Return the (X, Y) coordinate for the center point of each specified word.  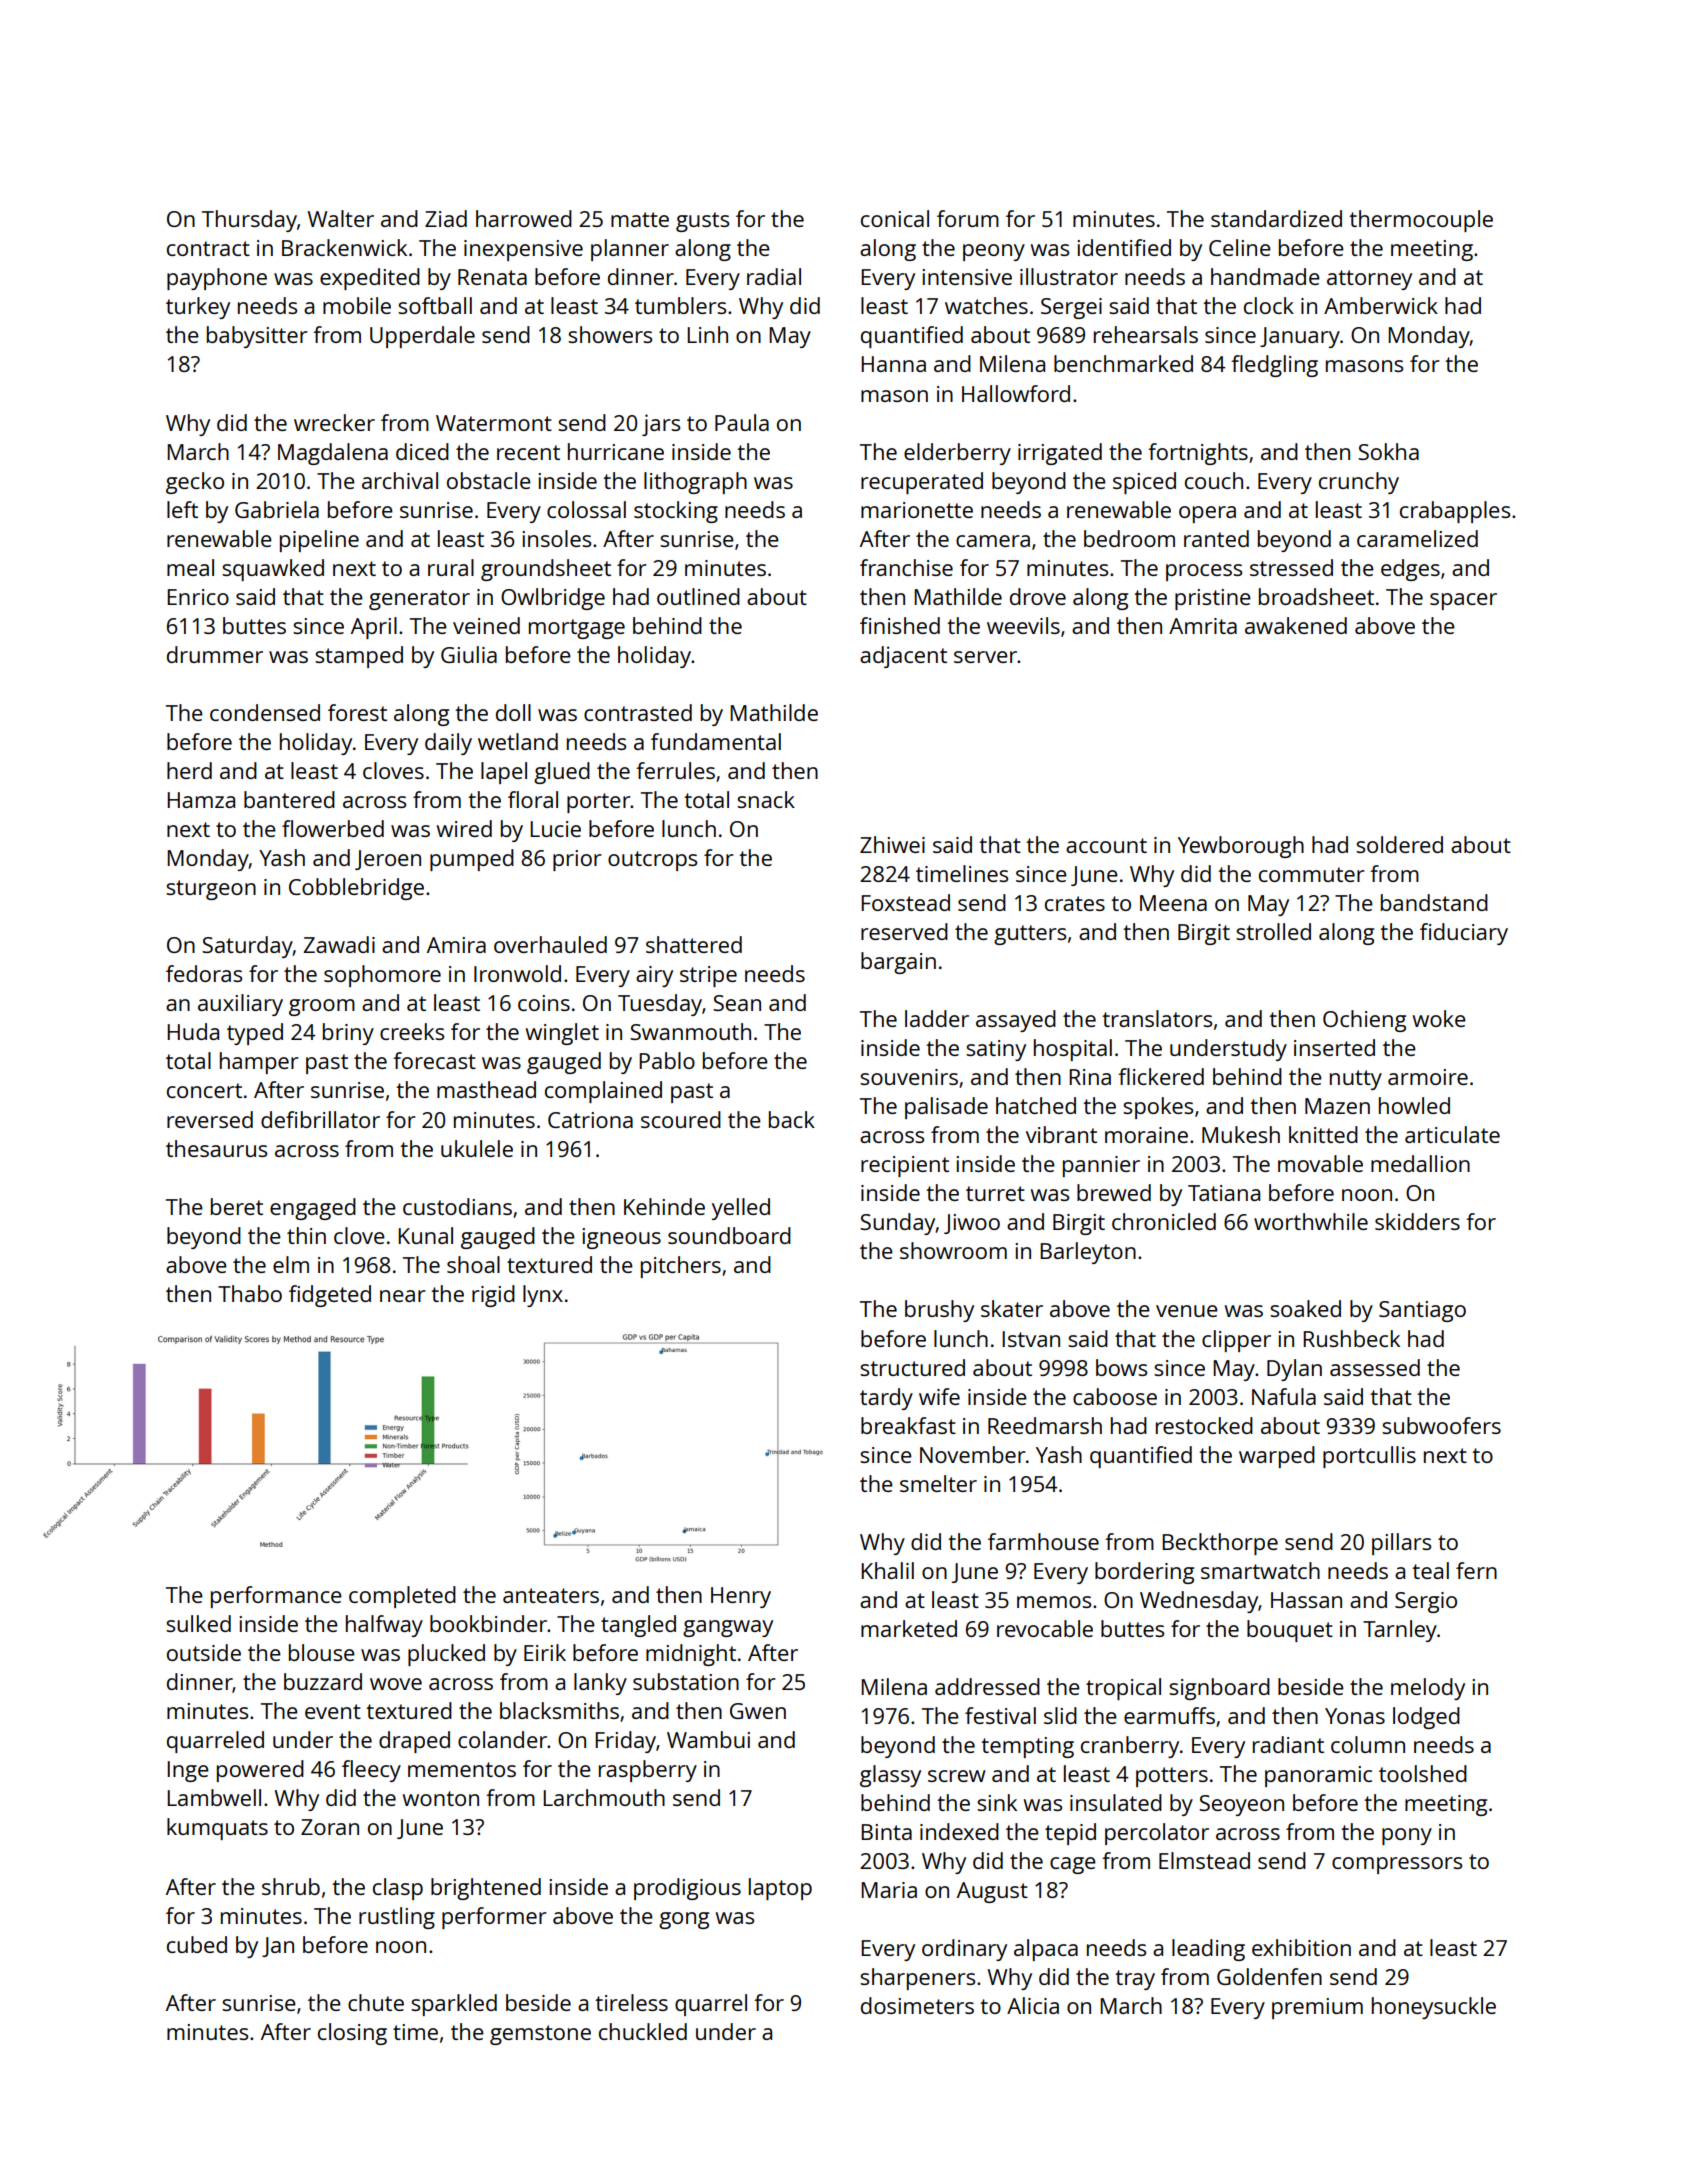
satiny (996, 1050)
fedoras (204, 973)
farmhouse (1043, 1541)
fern (1476, 1570)
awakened (1296, 625)
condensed (265, 712)
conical (895, 218)
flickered (1161, 1076)
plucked (446, 1655)
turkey (198, 308)
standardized (1276, 218)
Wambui (708, 1739)
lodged (1426, 1718)
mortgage (577, 629)
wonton (440, 1798)
